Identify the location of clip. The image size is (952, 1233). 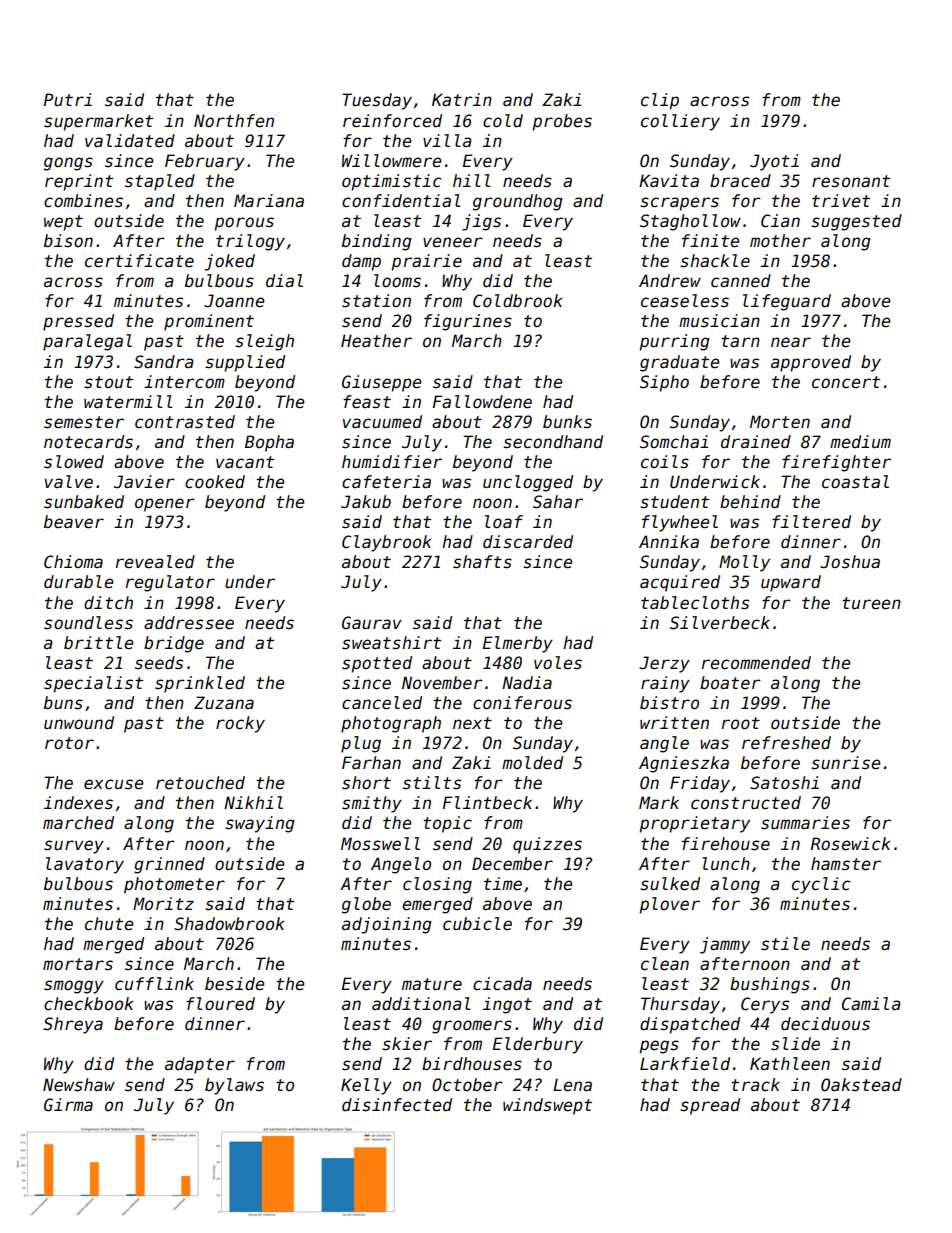
(660, 101).
